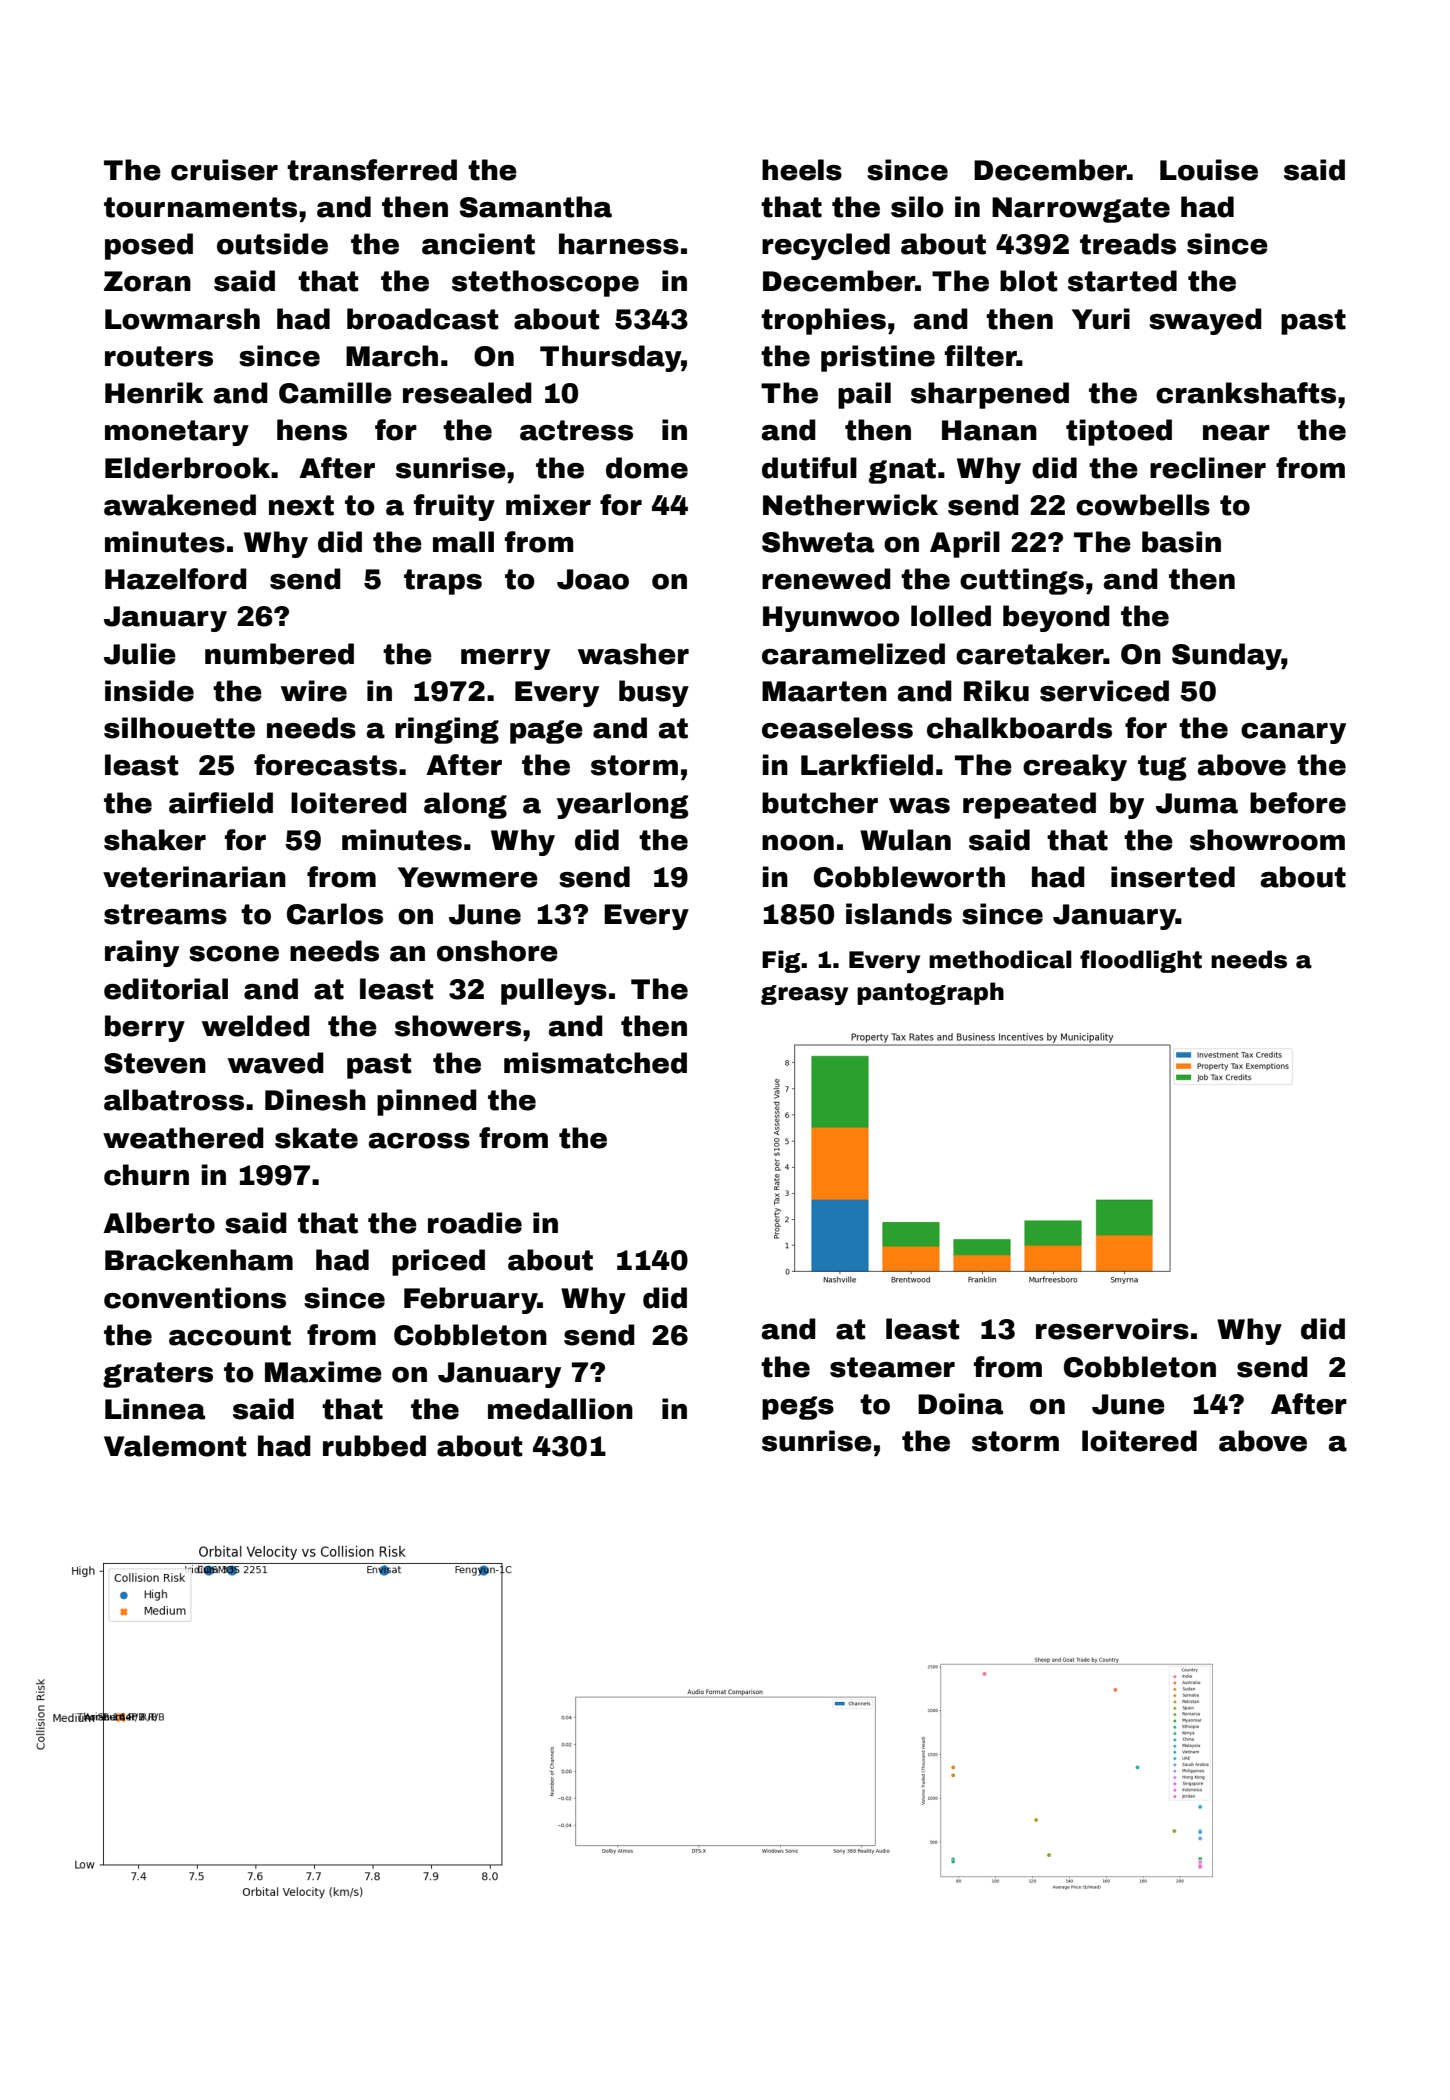 The height and width of the document is (2100, 1450). What do you see at coordinates (595, 1063) in the document?
I see `mismatched` at bounding box center [595, 1063].
